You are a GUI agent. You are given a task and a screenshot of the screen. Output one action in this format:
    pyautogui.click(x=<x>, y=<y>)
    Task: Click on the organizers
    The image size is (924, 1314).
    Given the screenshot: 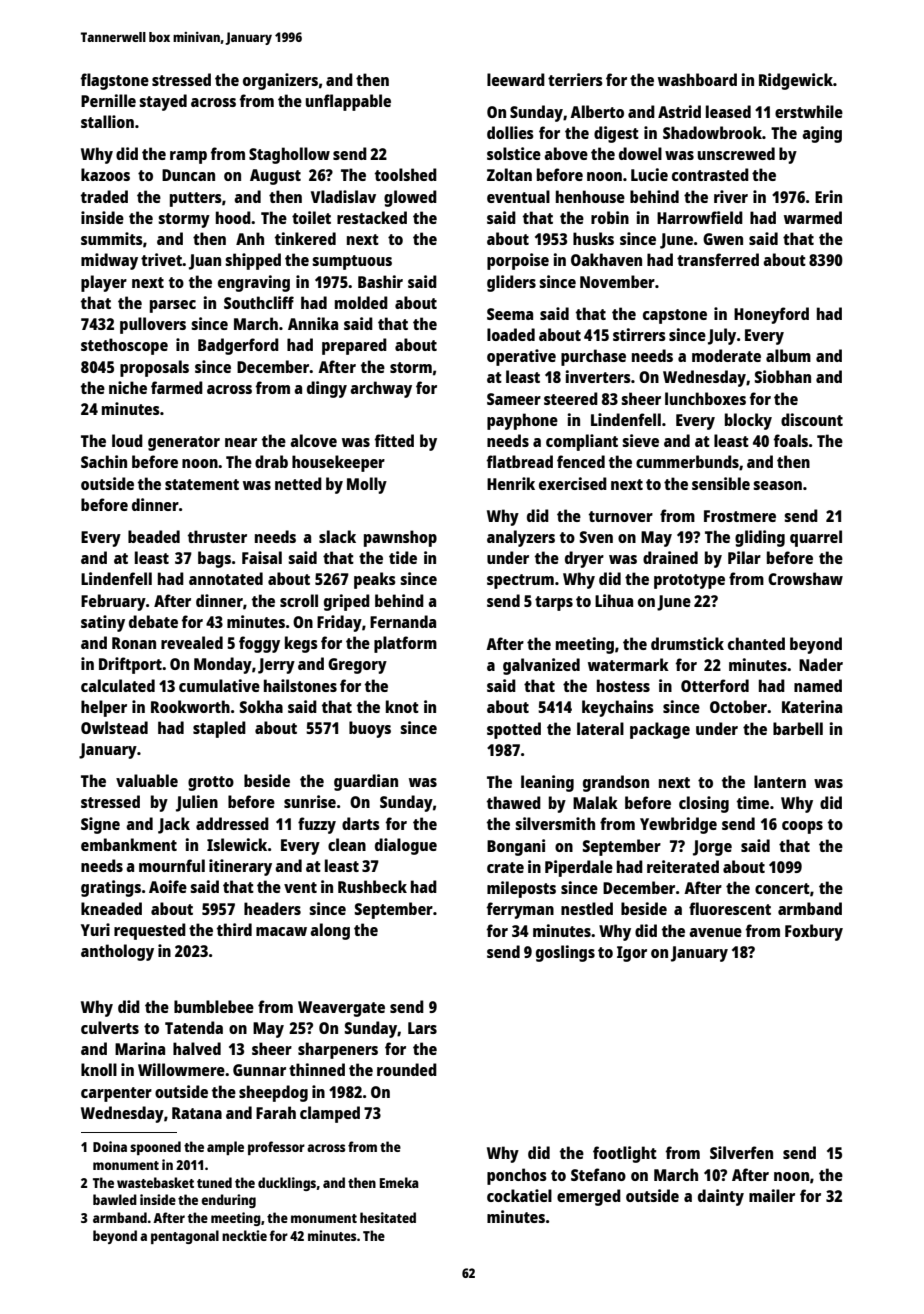 What is the action you would take?
    pyautogui.click(x=280, y=81)
